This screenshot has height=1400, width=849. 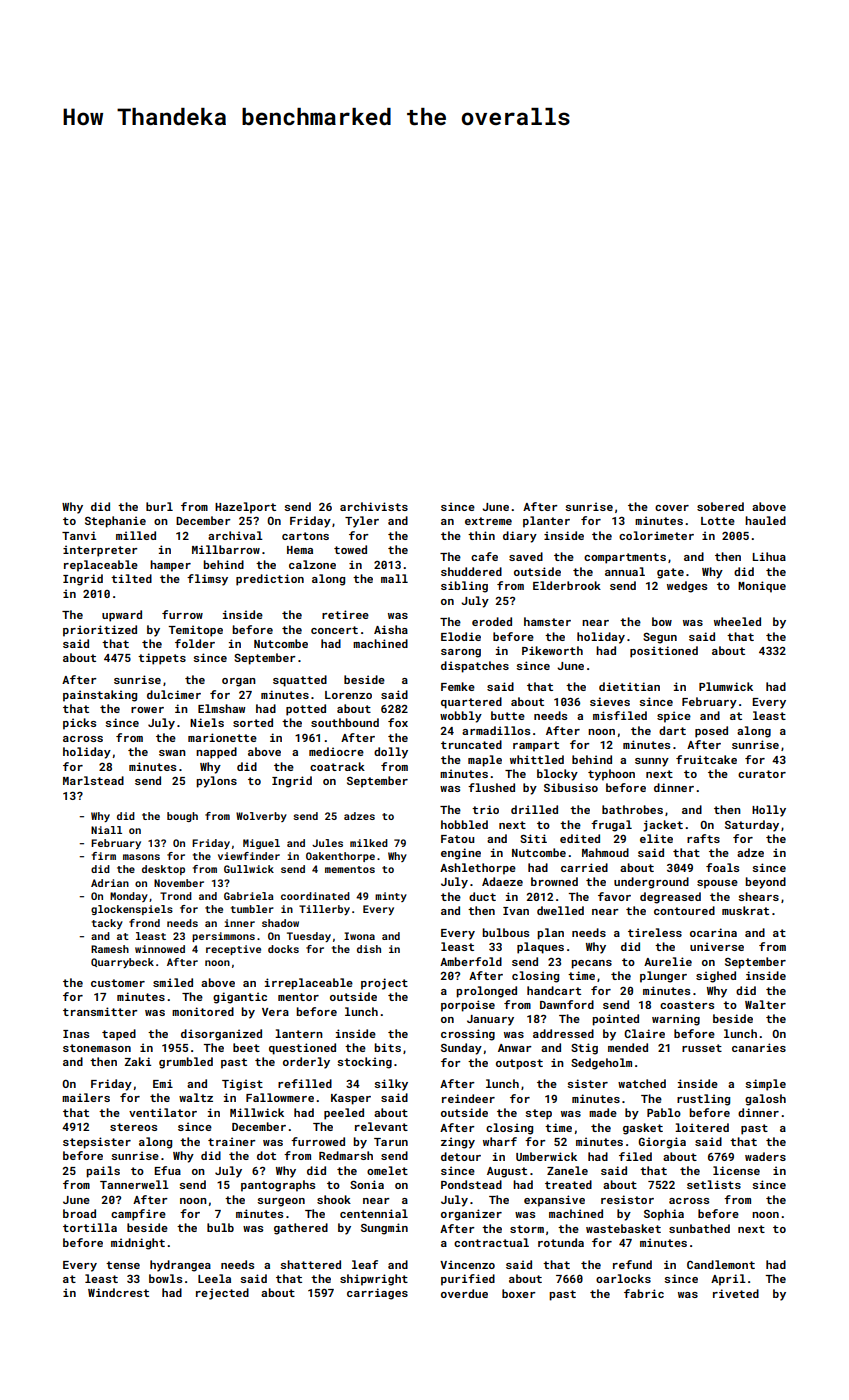 What do you see at coordinates (107, 924) in the screenshot?
I see `tacky` at bounding box center [107, 924].
